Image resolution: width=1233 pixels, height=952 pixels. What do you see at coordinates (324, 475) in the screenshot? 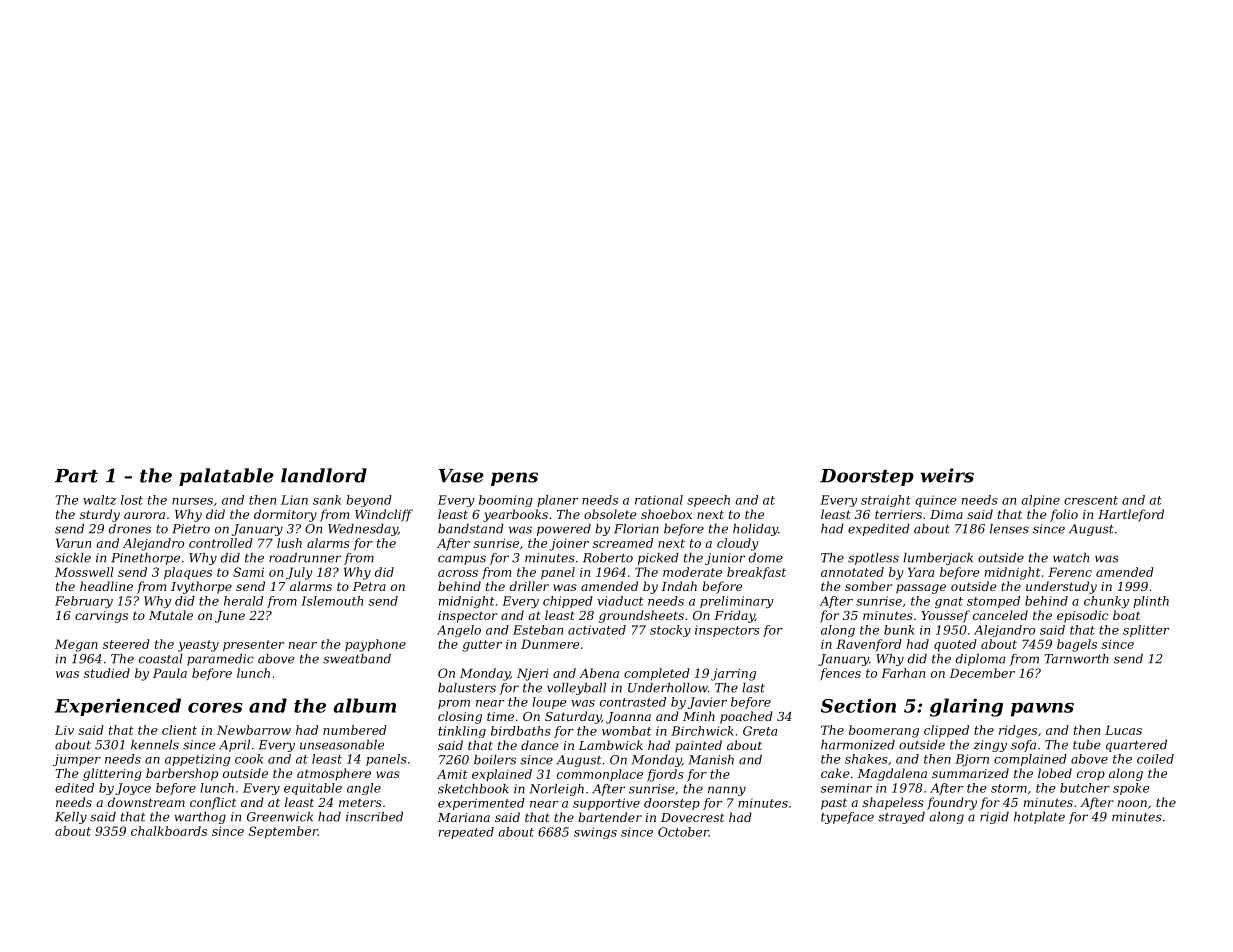
I see `landlord` at bounding box center [324, 475].
